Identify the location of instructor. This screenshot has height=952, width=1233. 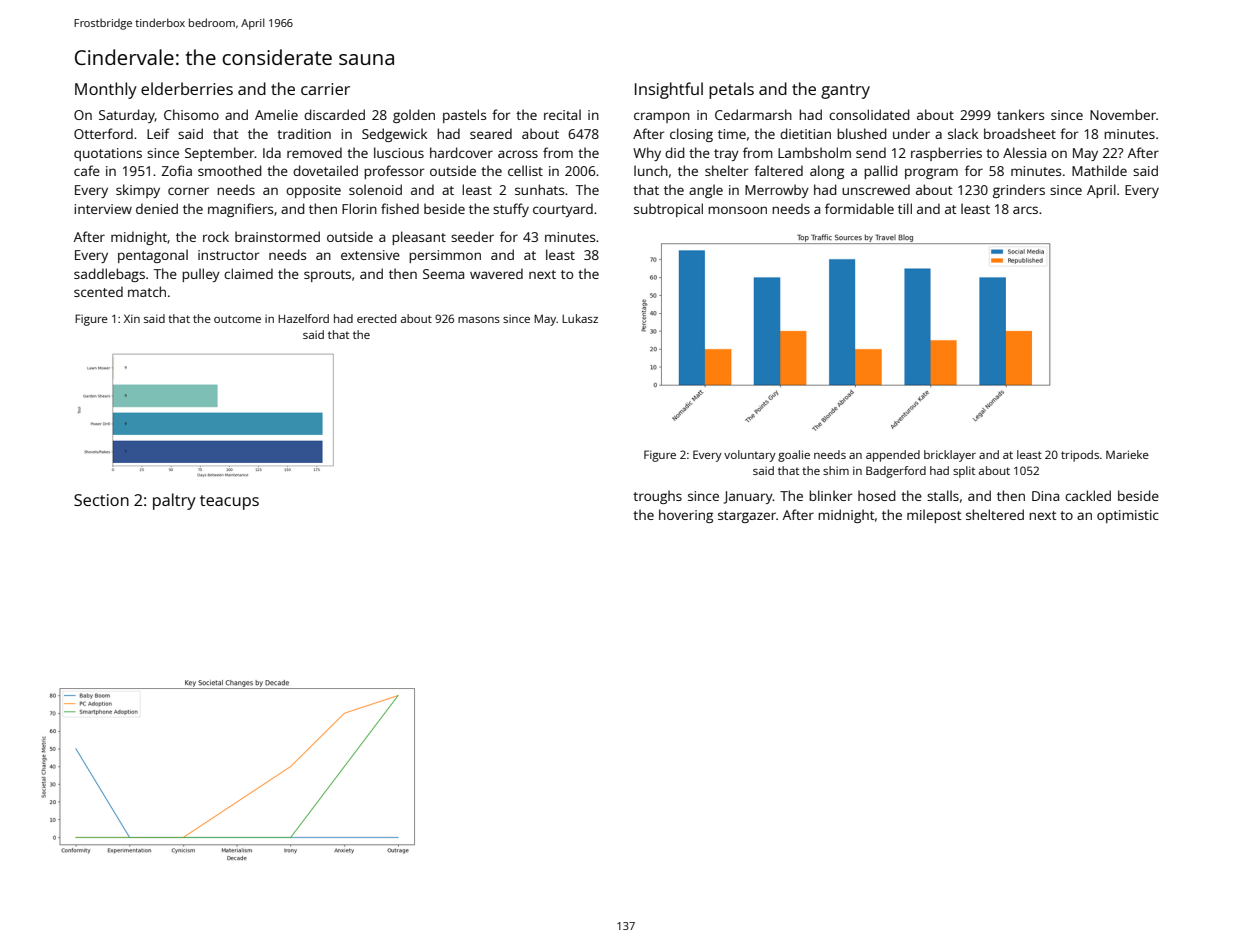
(228, 255).
